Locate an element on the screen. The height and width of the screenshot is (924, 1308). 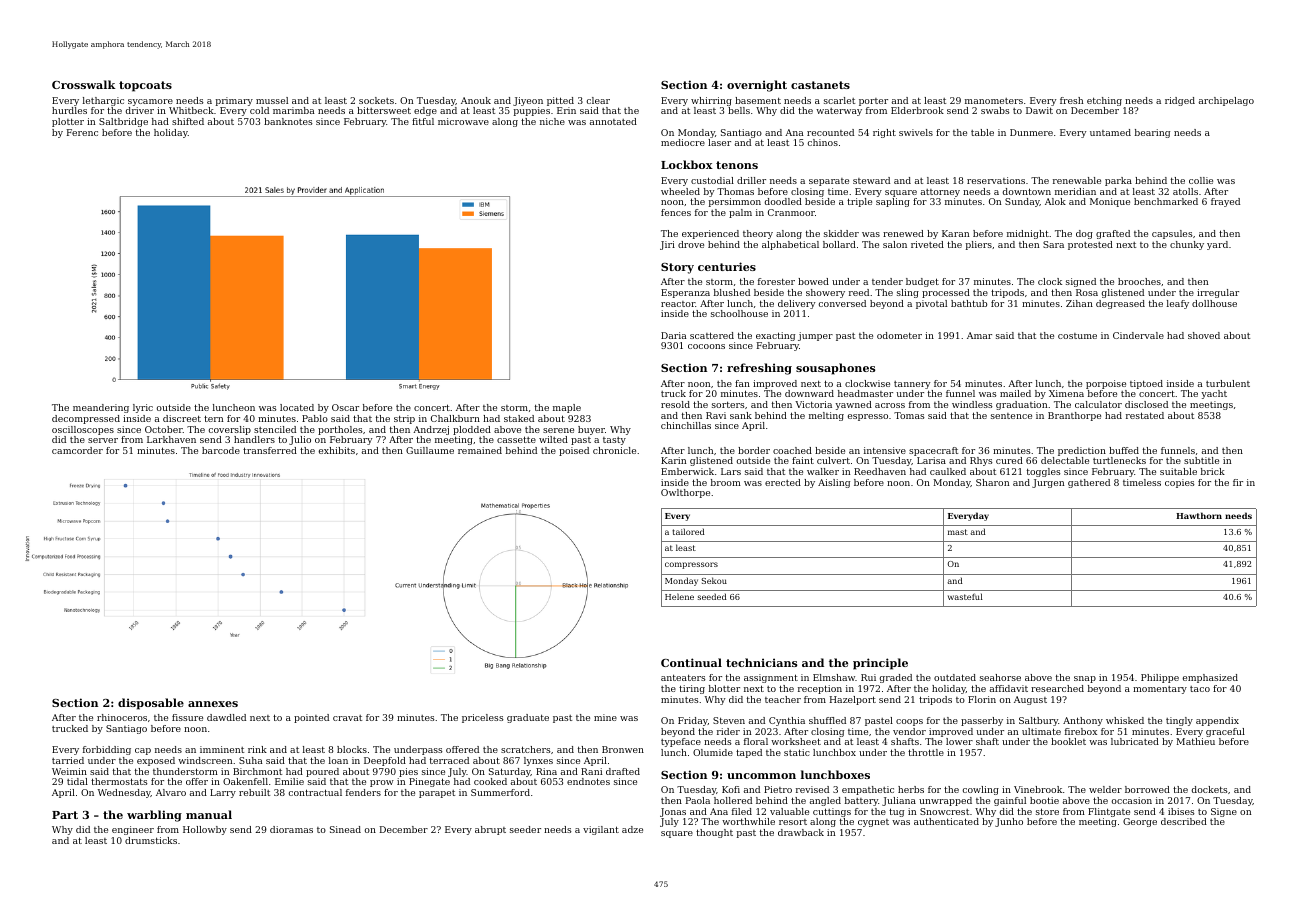
turtlenecks is located at coordinates (1119, 460).
